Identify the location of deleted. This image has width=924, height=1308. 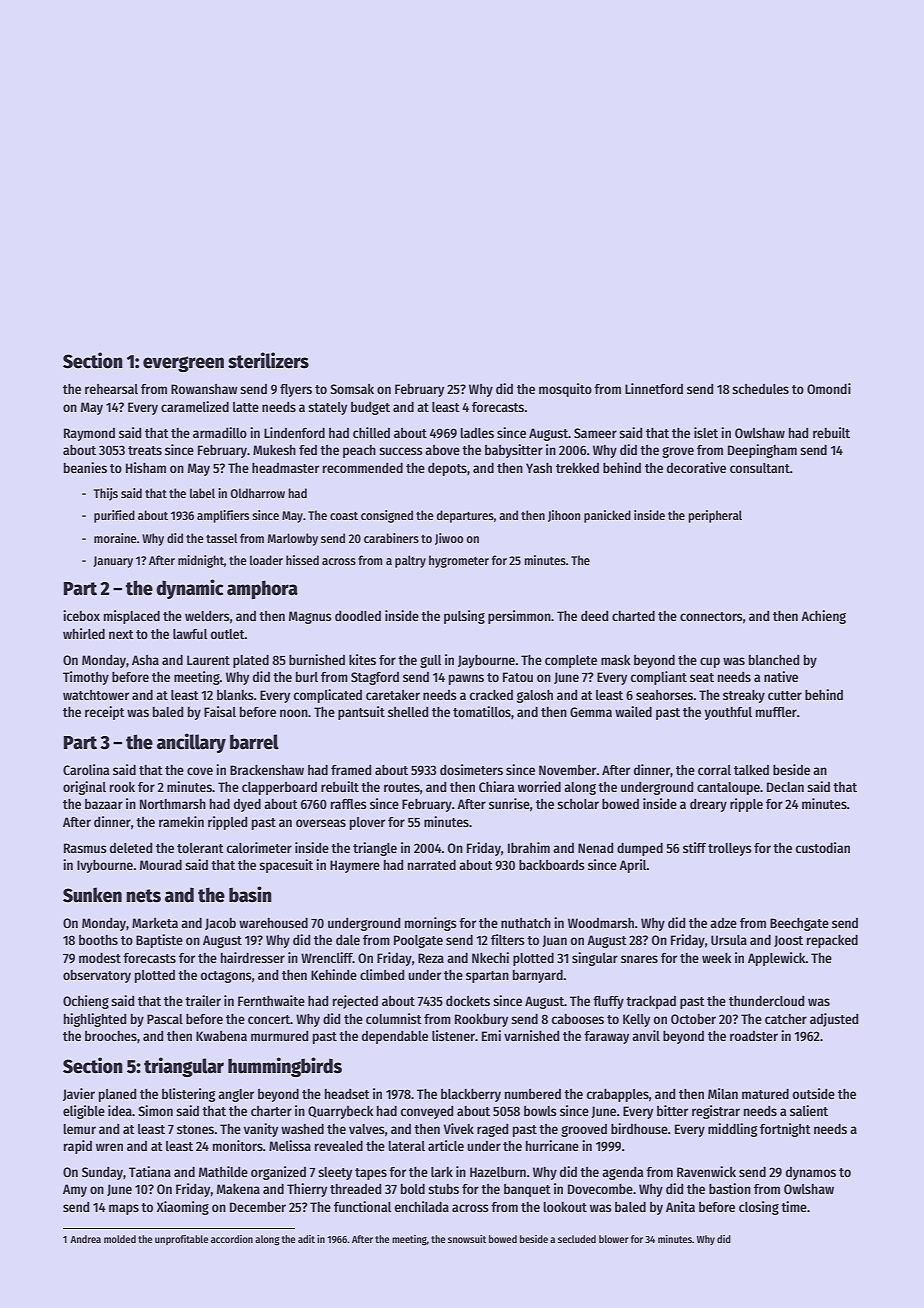
(131, 848).
